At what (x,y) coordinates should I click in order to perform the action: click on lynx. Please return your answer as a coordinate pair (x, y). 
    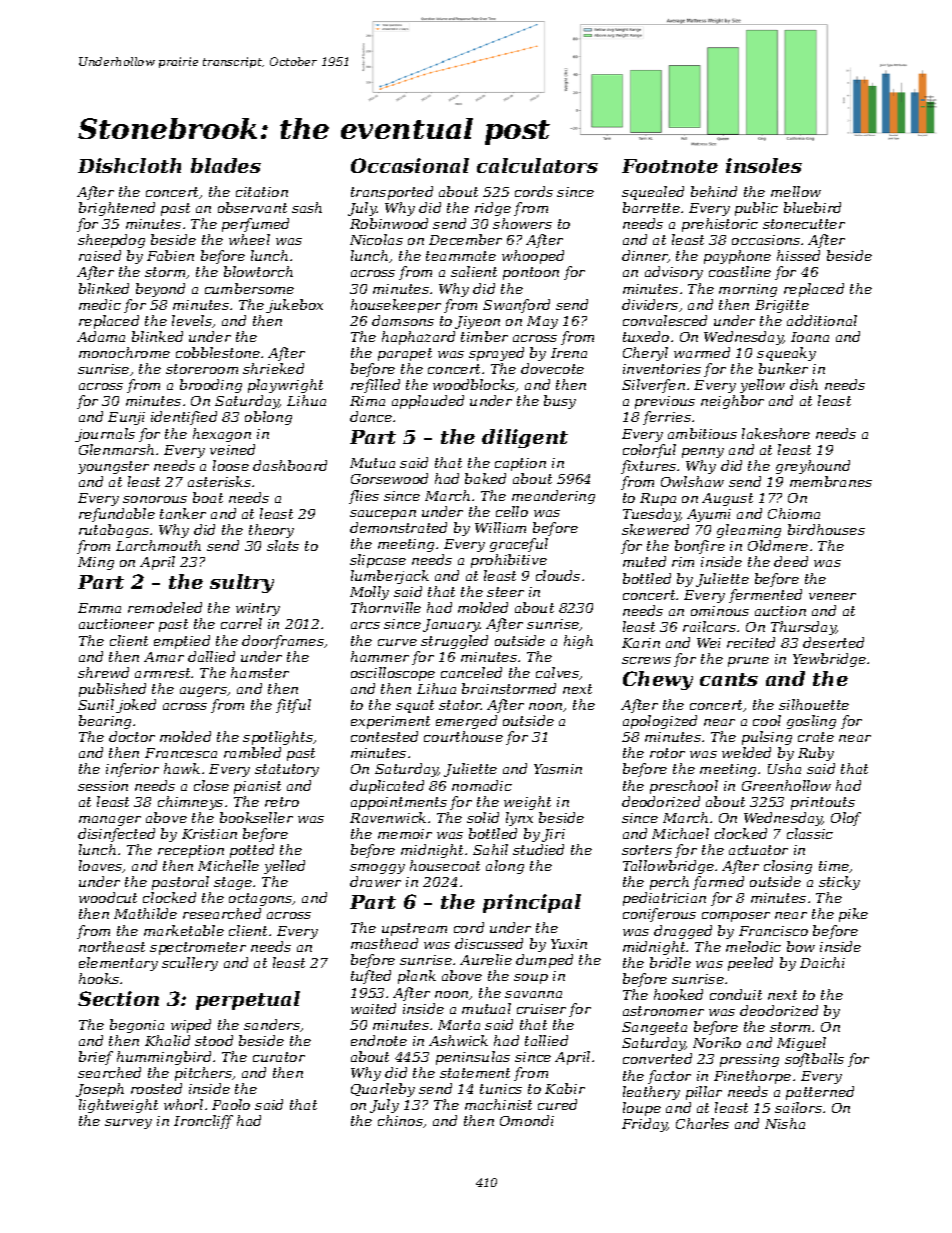
    Looking at the image, I should click on (519, 819).
